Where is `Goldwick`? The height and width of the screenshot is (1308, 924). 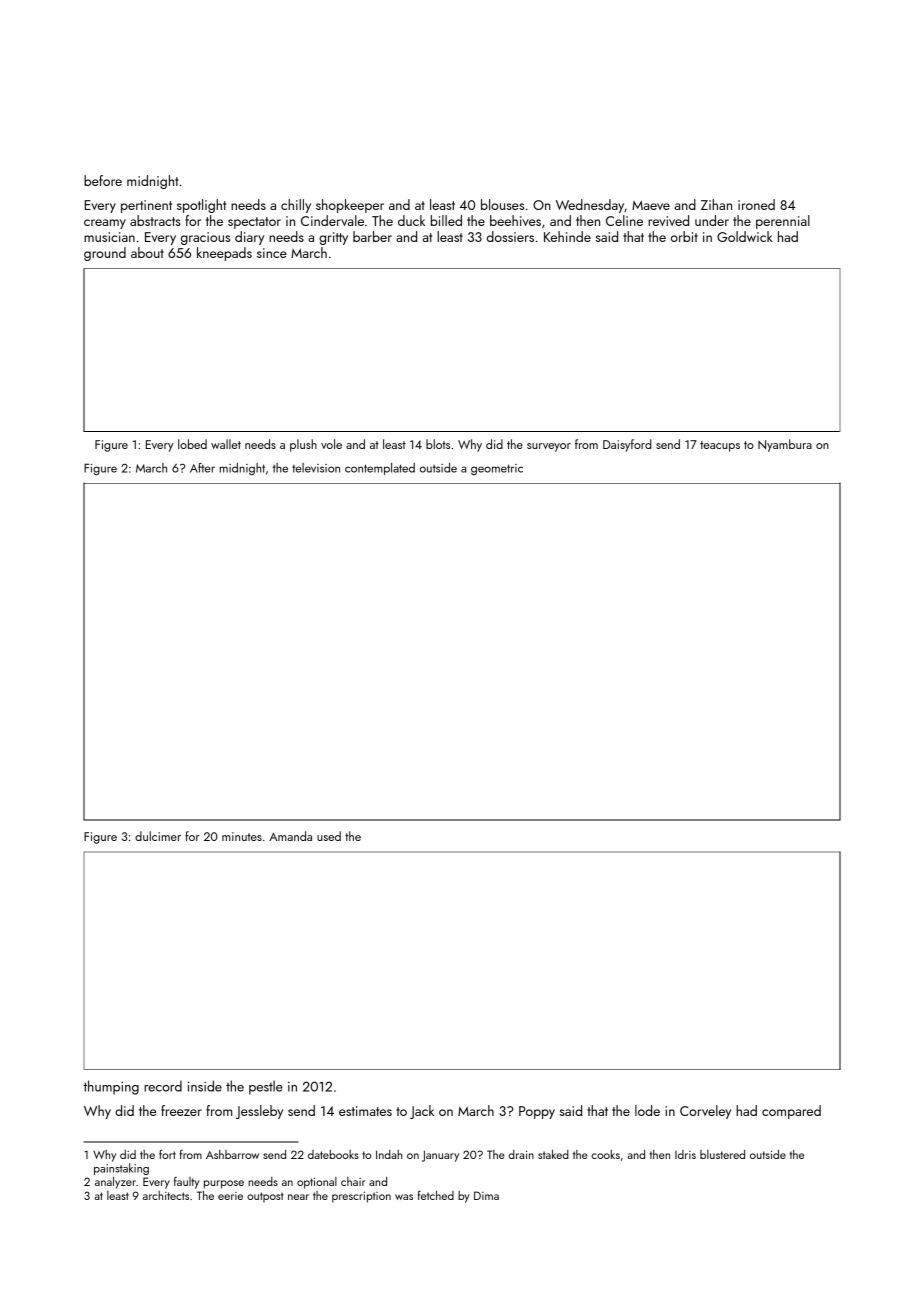 Goldwick is located at coordinates (745, 236).
